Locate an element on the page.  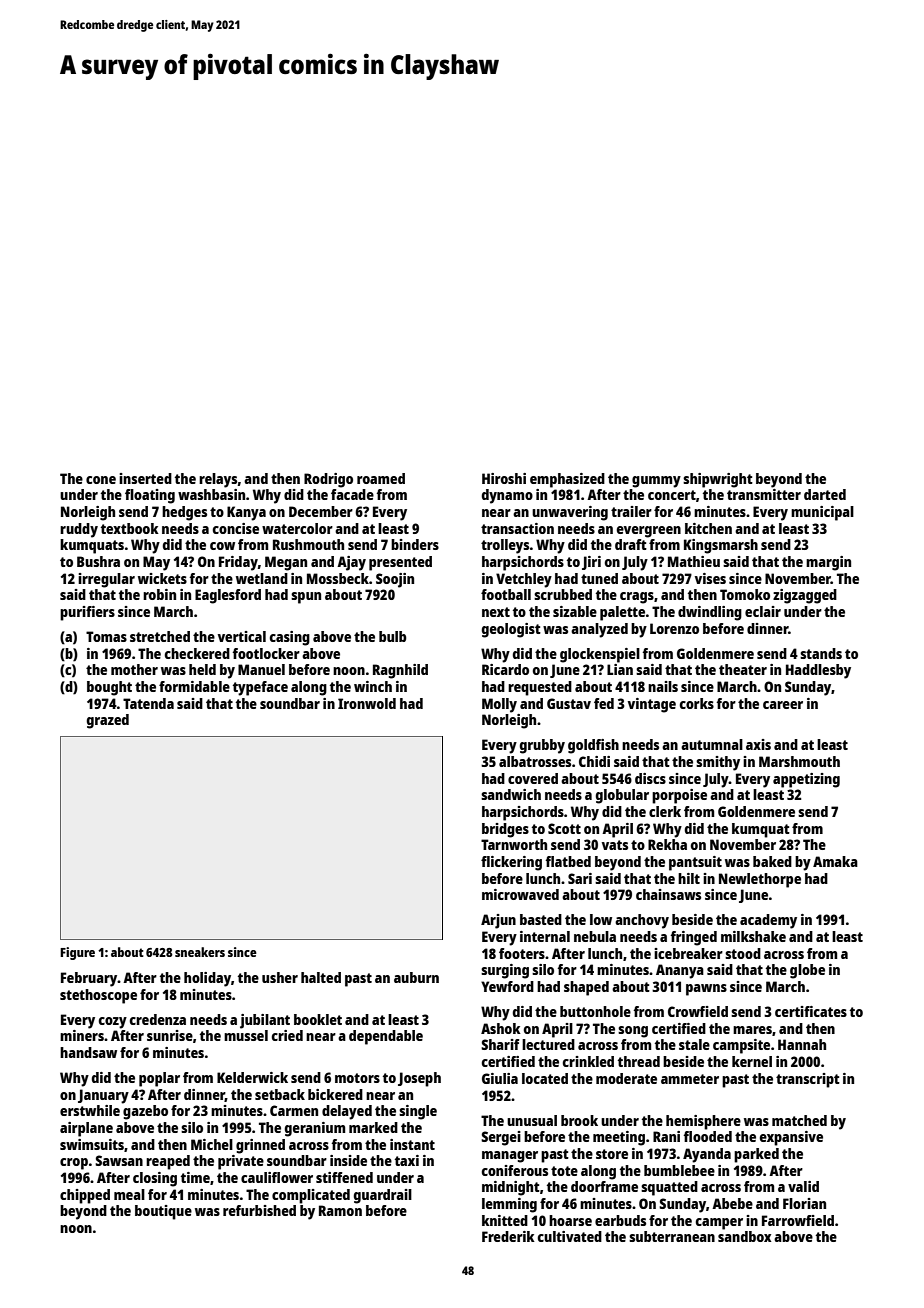
appetizing is located at coordinates (806, 780).
